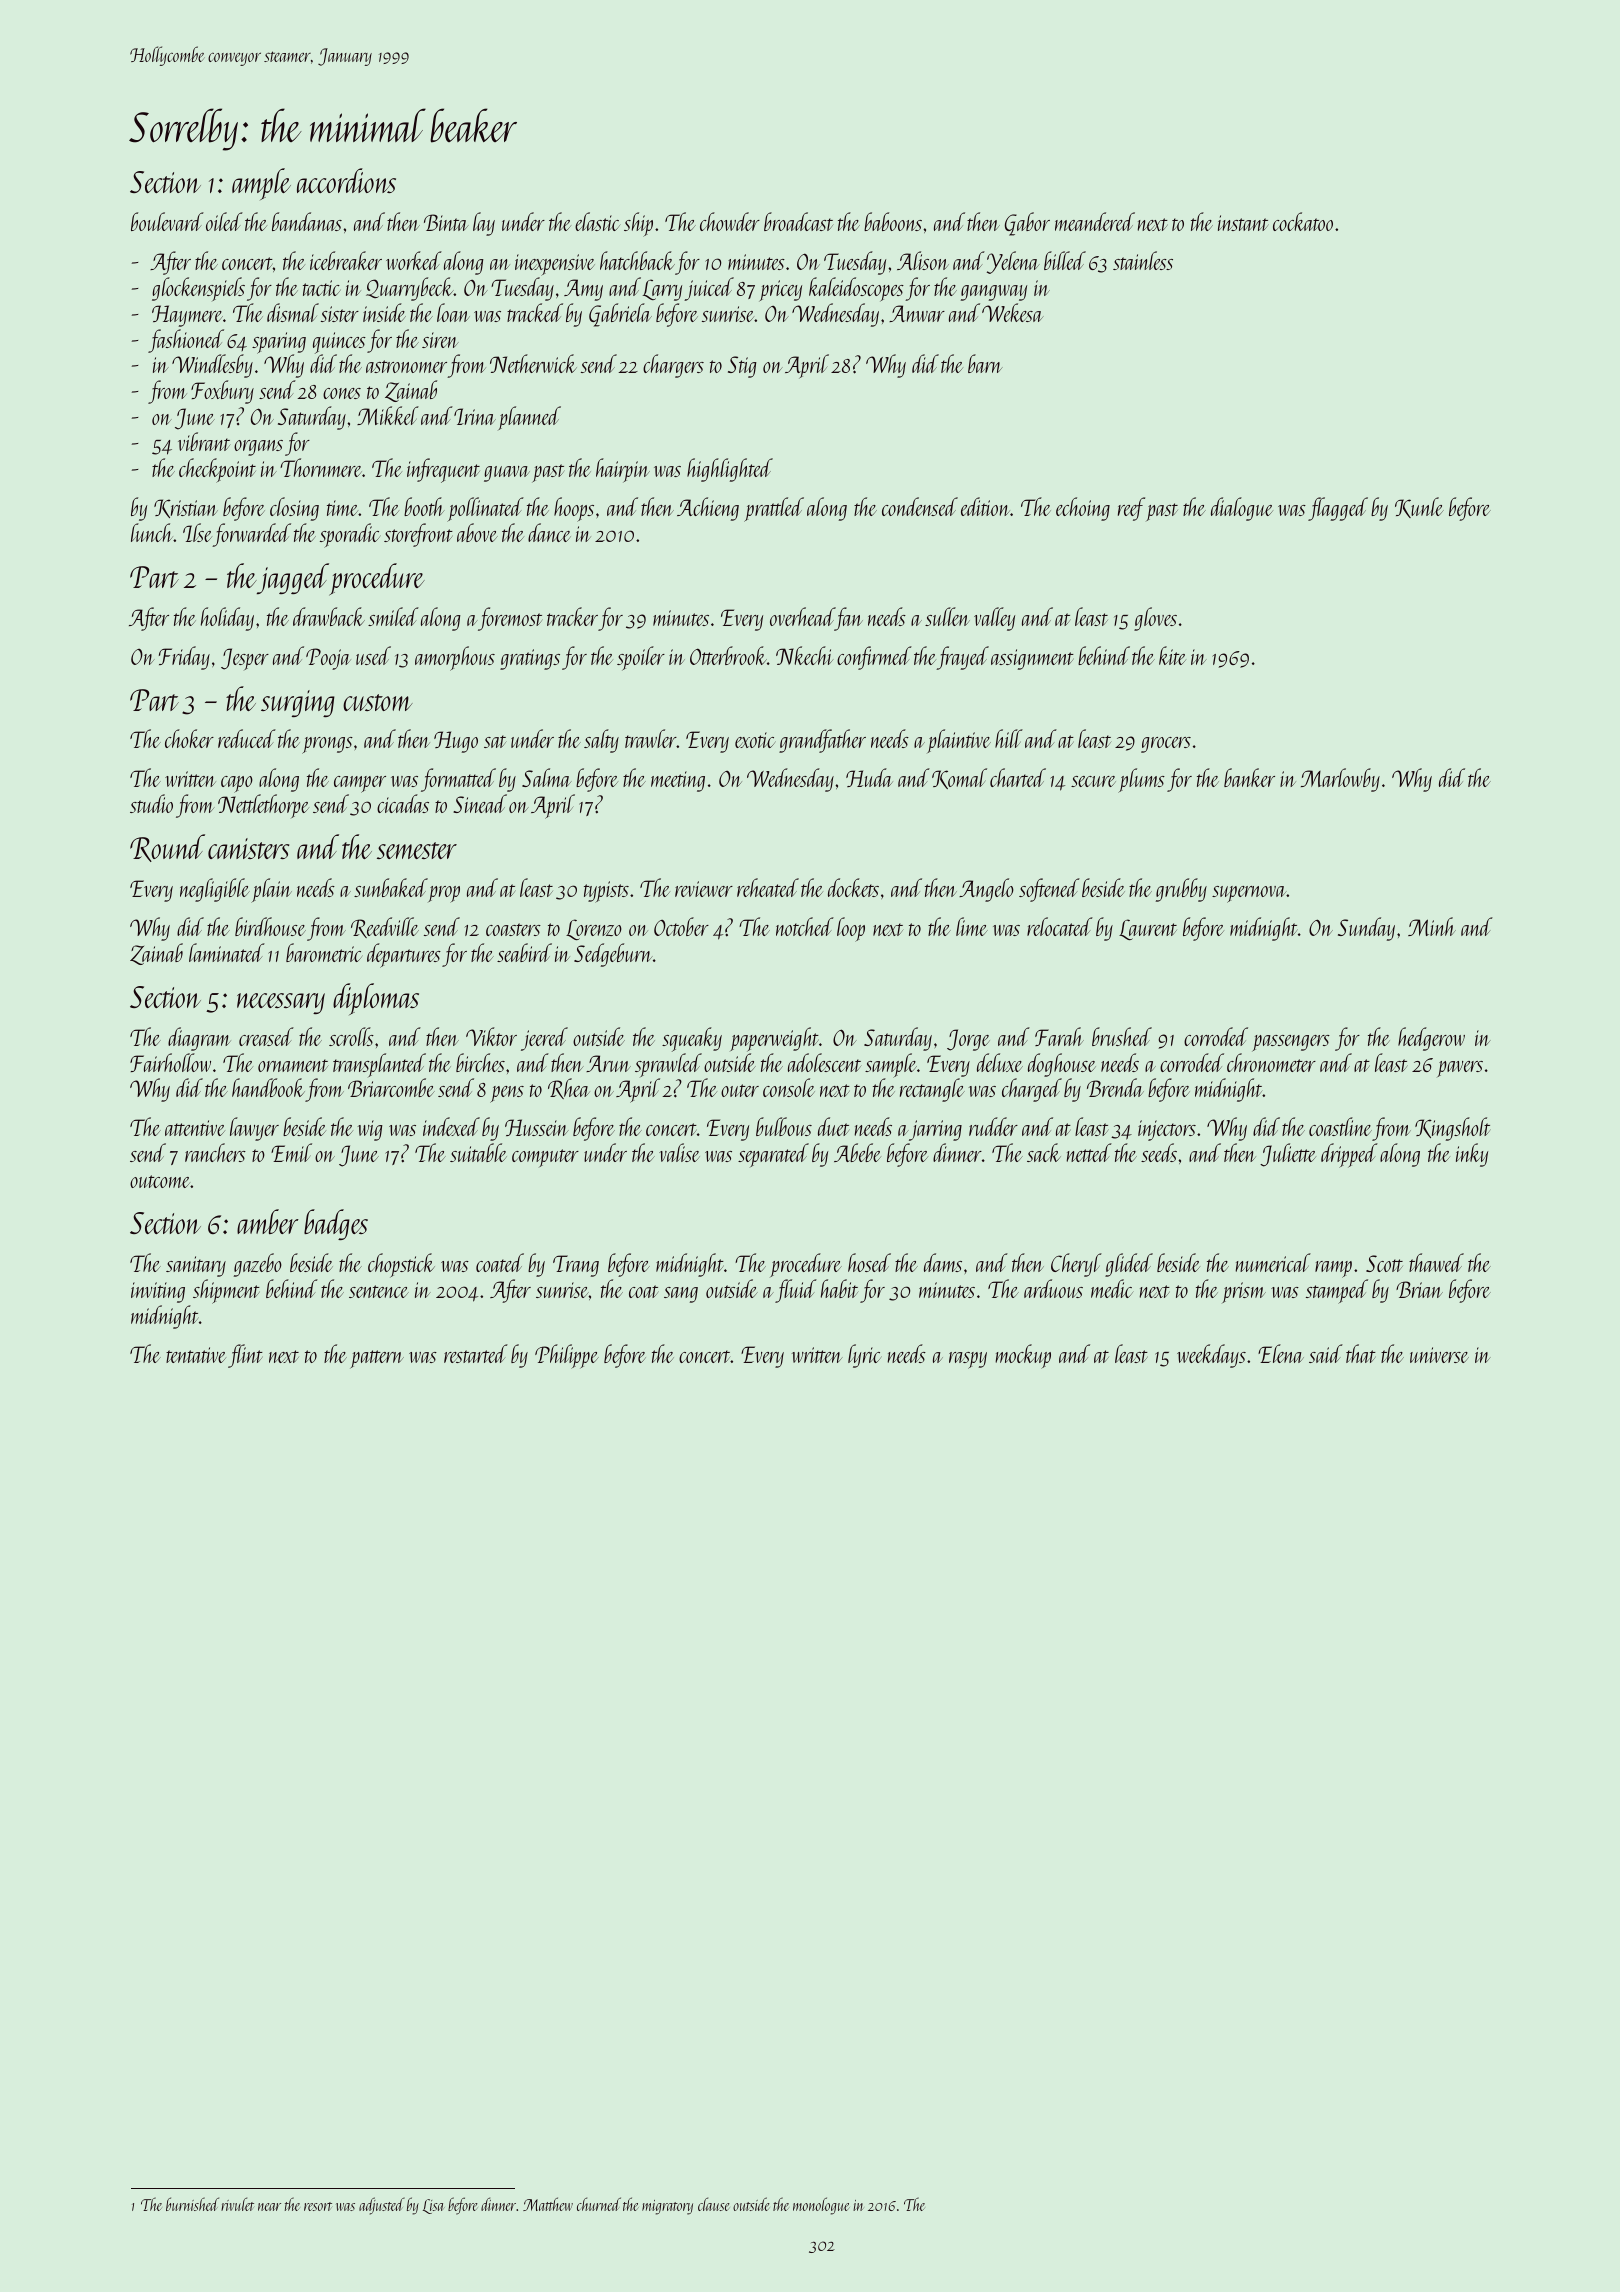 This screenshot has height=2292, width=1620. Describe the element at coordinates (1439, 1355) in the screenshot. I see `universe` at that location.
